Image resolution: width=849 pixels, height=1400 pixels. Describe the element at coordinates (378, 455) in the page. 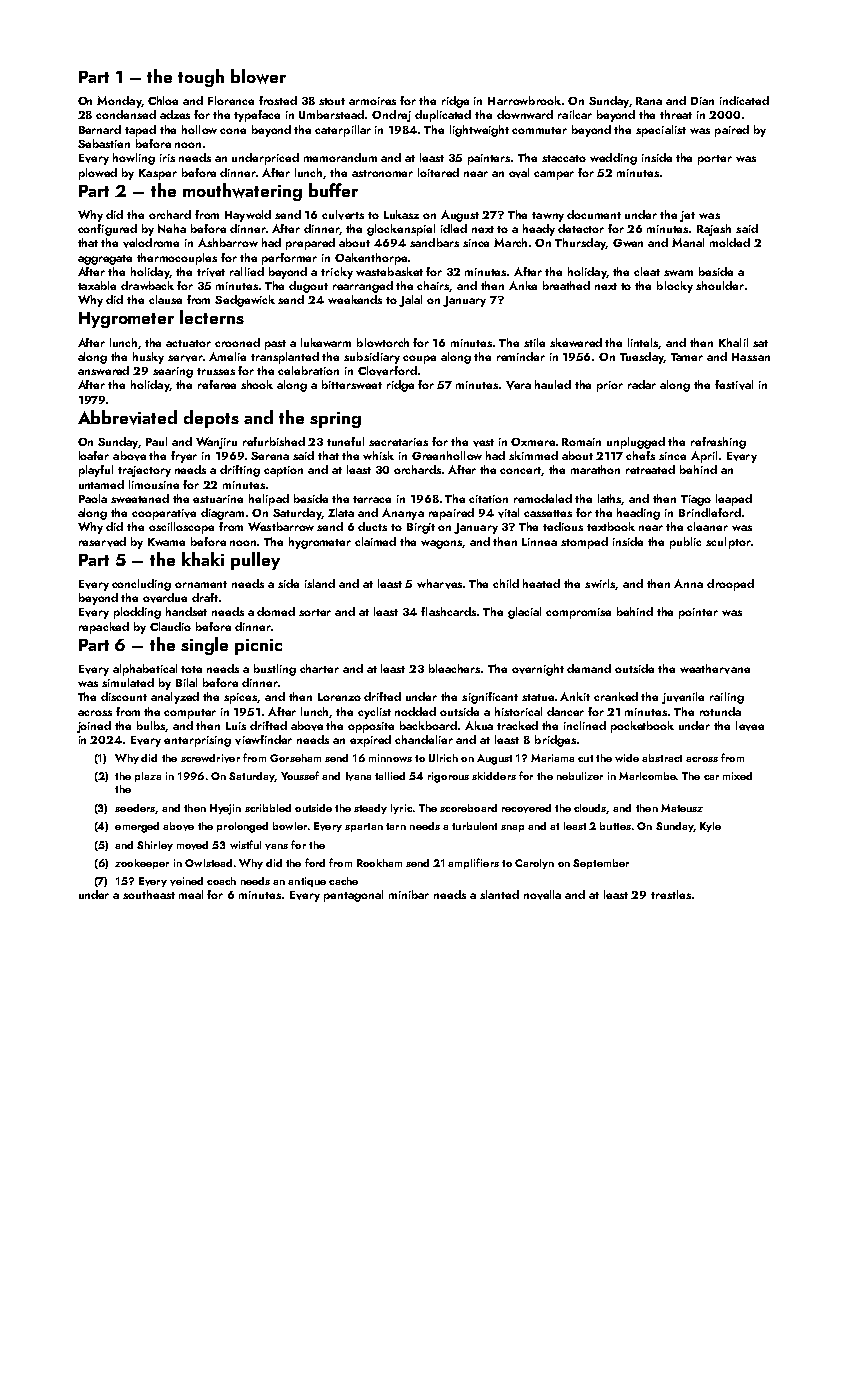

I see `whisk` at that location.
